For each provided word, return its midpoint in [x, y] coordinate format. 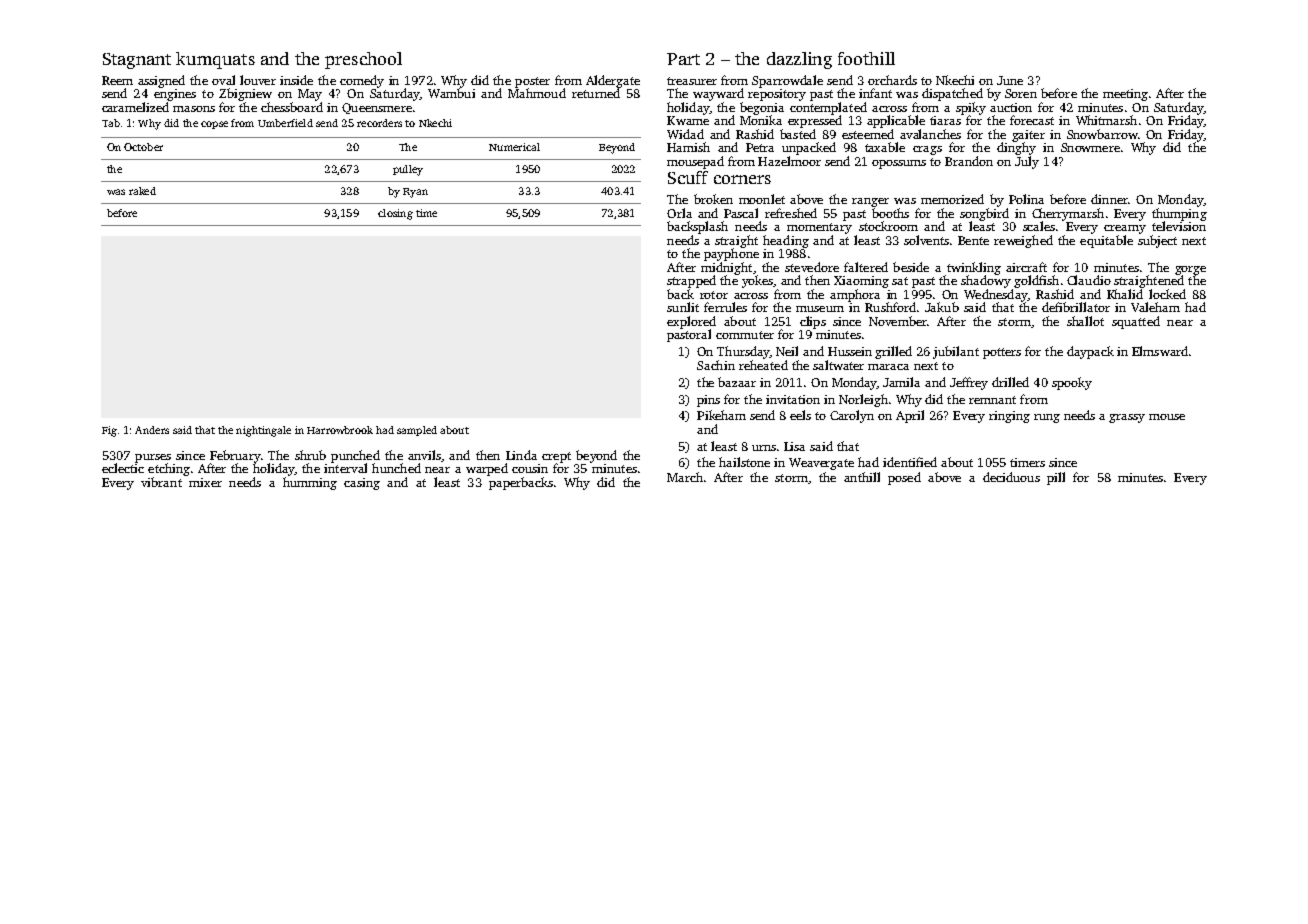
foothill [866, 58]
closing [395, 214]
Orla [679, 213]
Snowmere [1090, 147]
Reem [117, 80]
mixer [205, 482]
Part [683, 59]
